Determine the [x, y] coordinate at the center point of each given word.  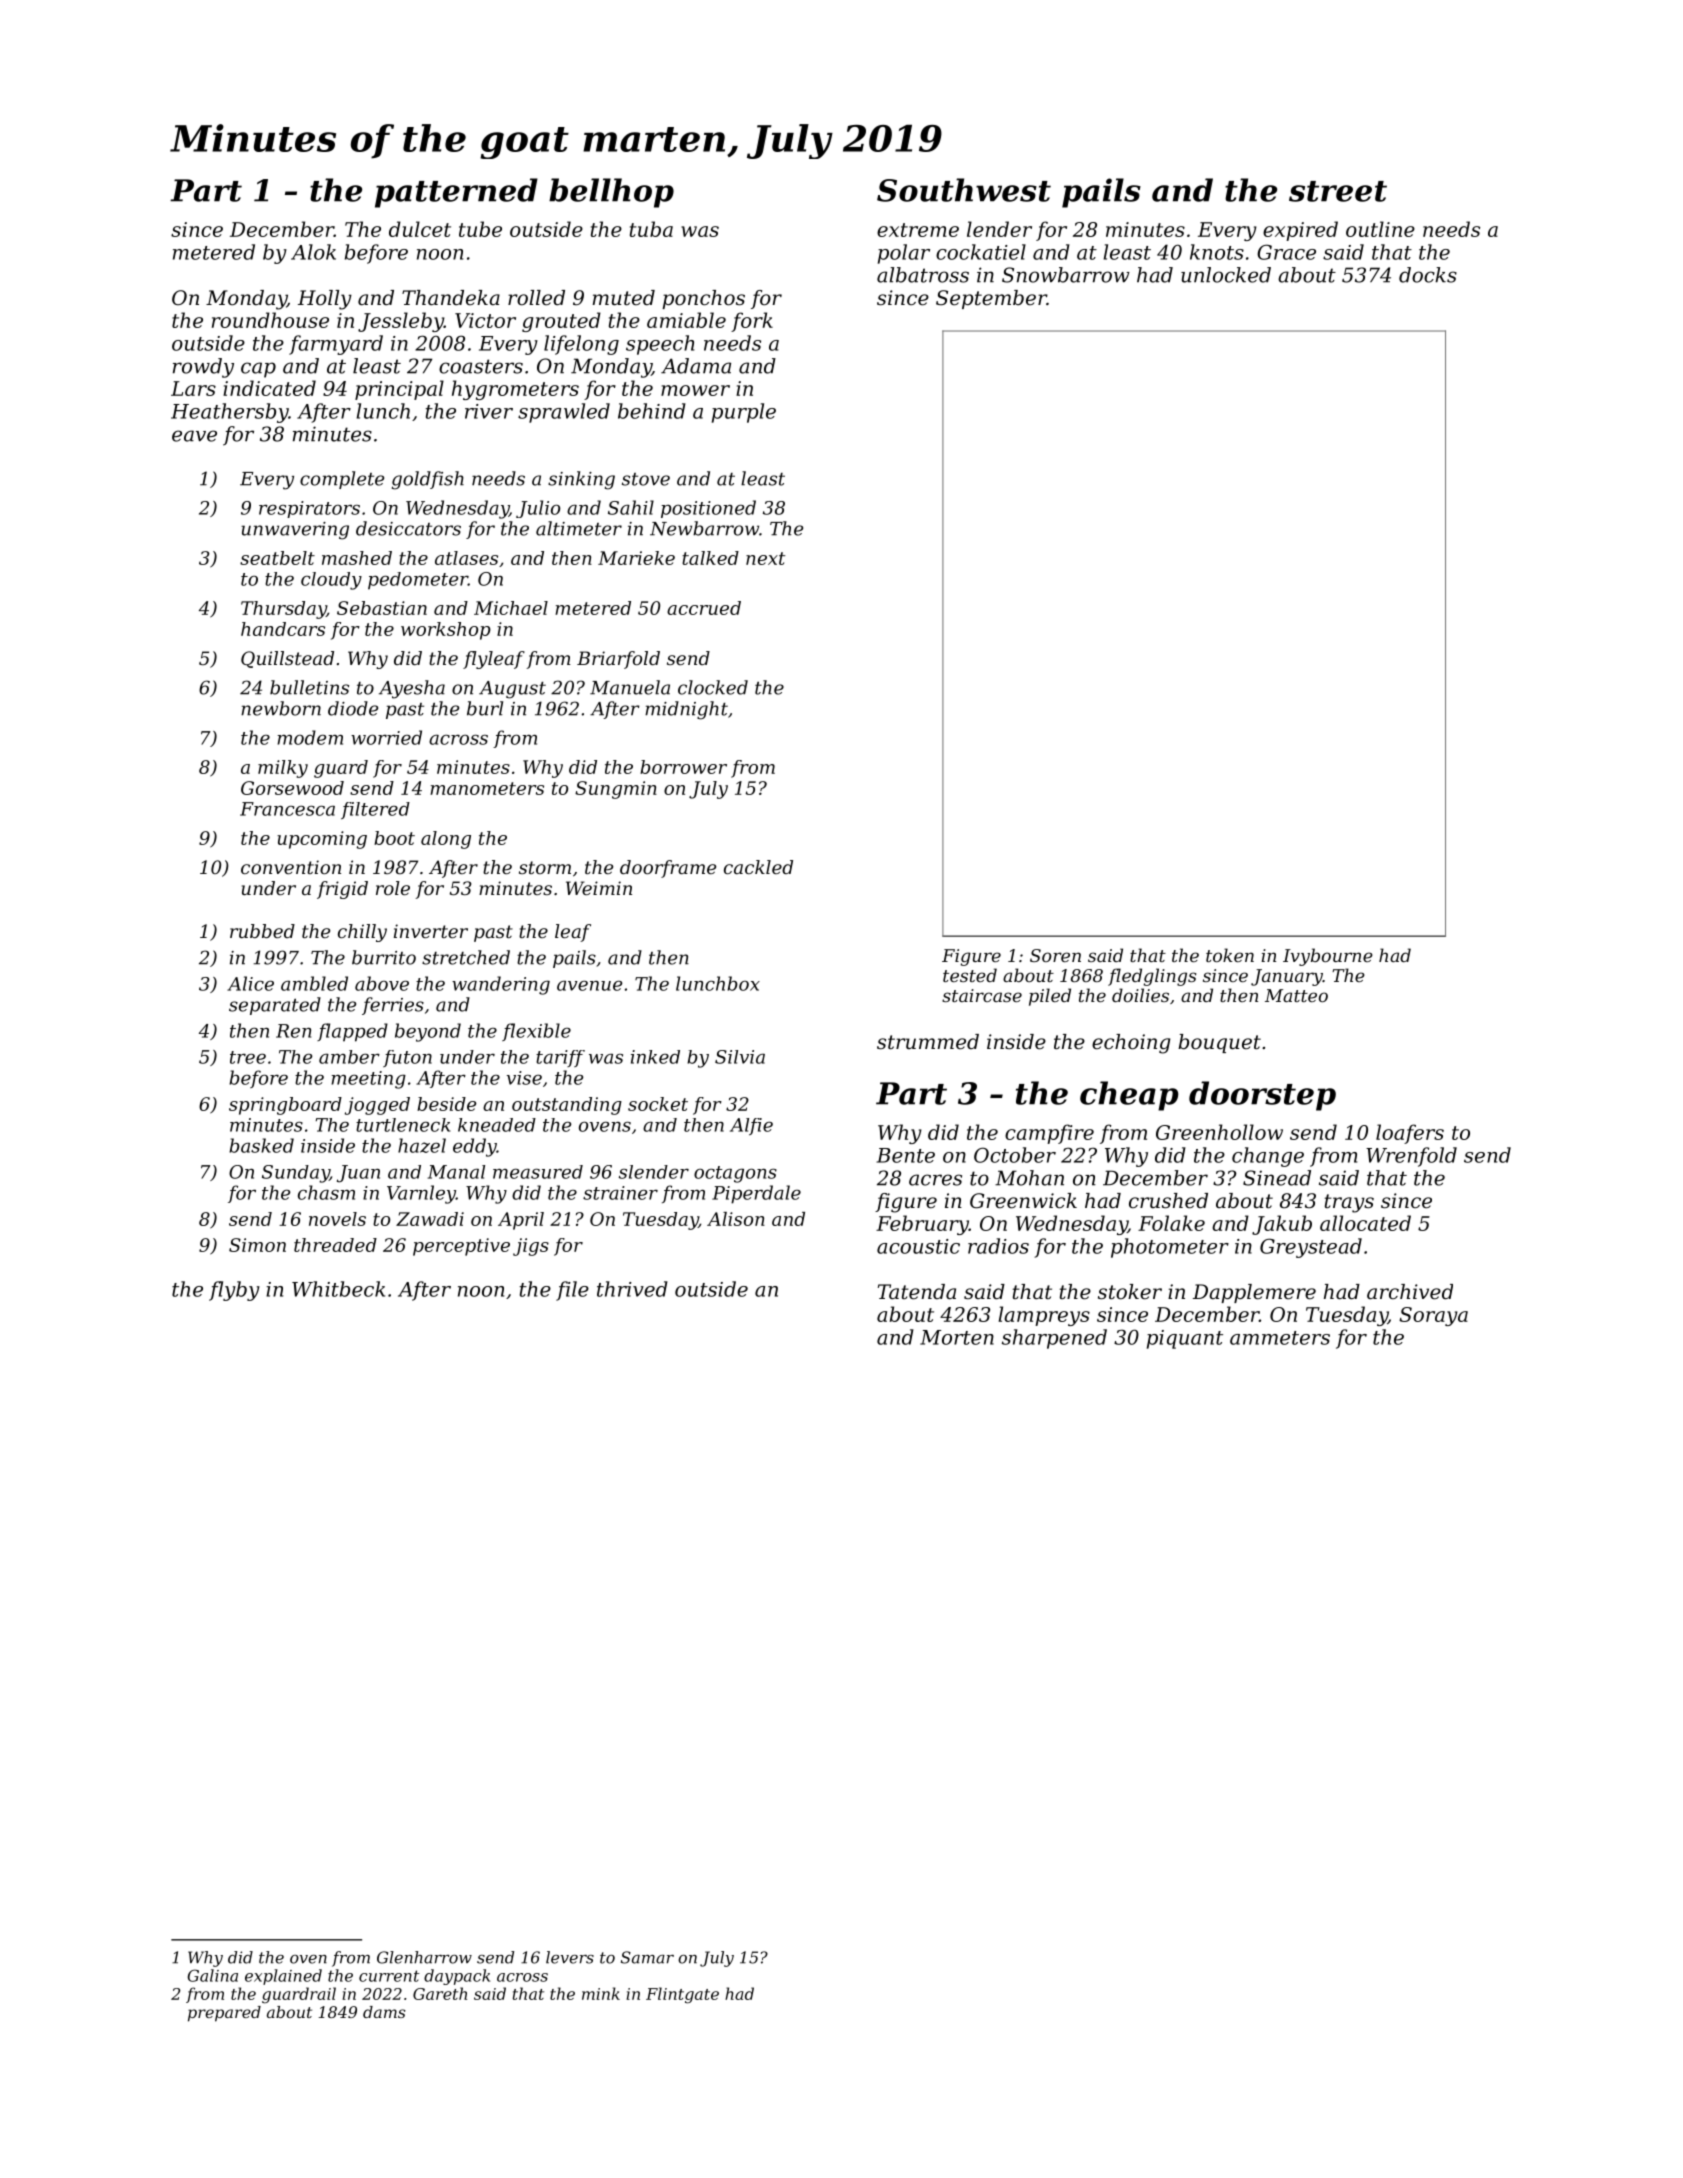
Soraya [1433, 1316]
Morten [957, 1337]
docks [1428, 275]
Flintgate [682, 1995]
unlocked [1226, 275]
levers [570, 1957]
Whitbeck [338, 1289]
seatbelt [277, 558]
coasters [481, 366]
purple [744, 413]
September [991, 299]
